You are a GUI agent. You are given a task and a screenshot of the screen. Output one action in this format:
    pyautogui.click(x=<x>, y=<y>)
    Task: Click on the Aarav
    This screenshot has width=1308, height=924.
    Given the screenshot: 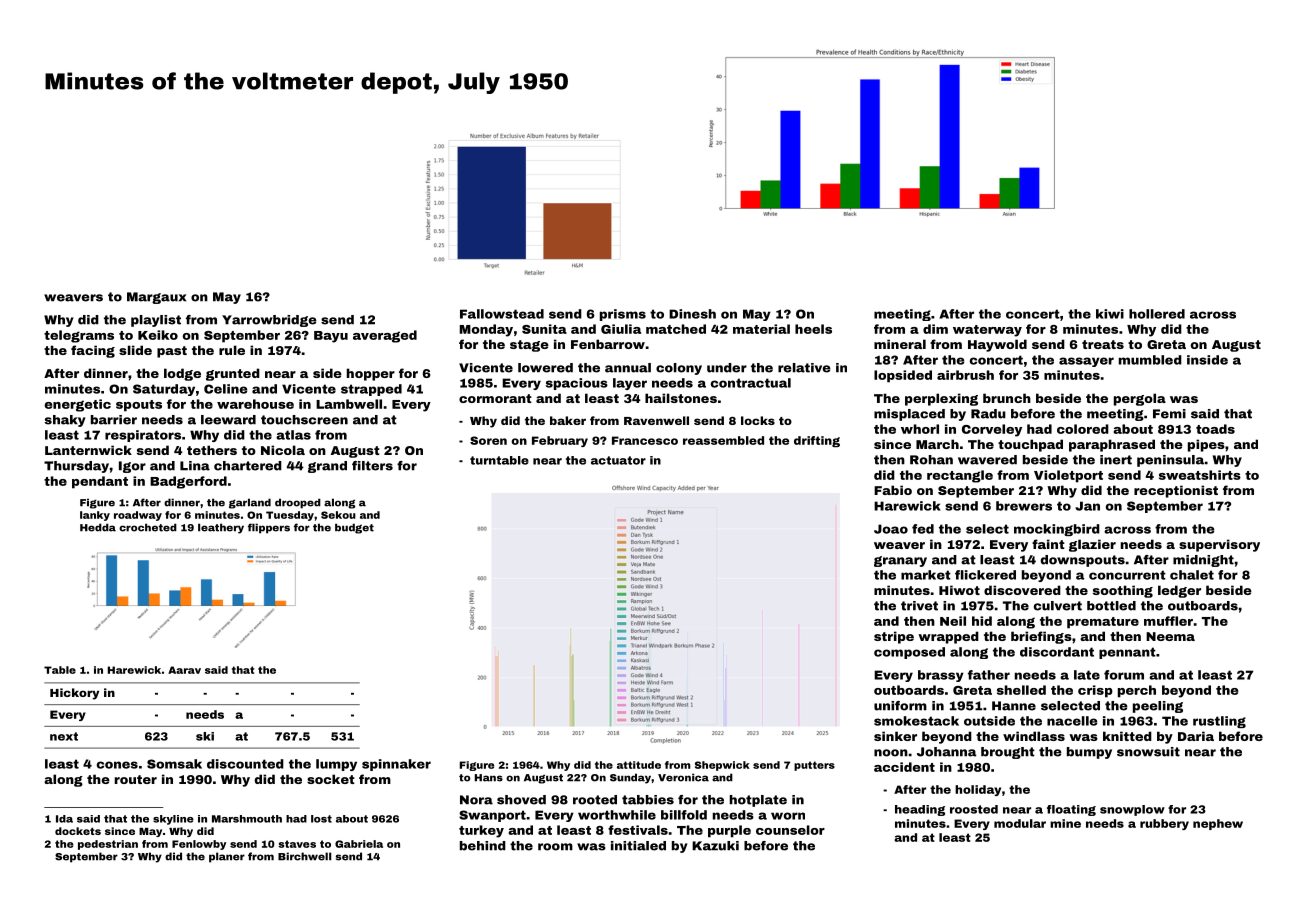 What is the action you would take?
    pyautogui.click(x=184, y=670)
